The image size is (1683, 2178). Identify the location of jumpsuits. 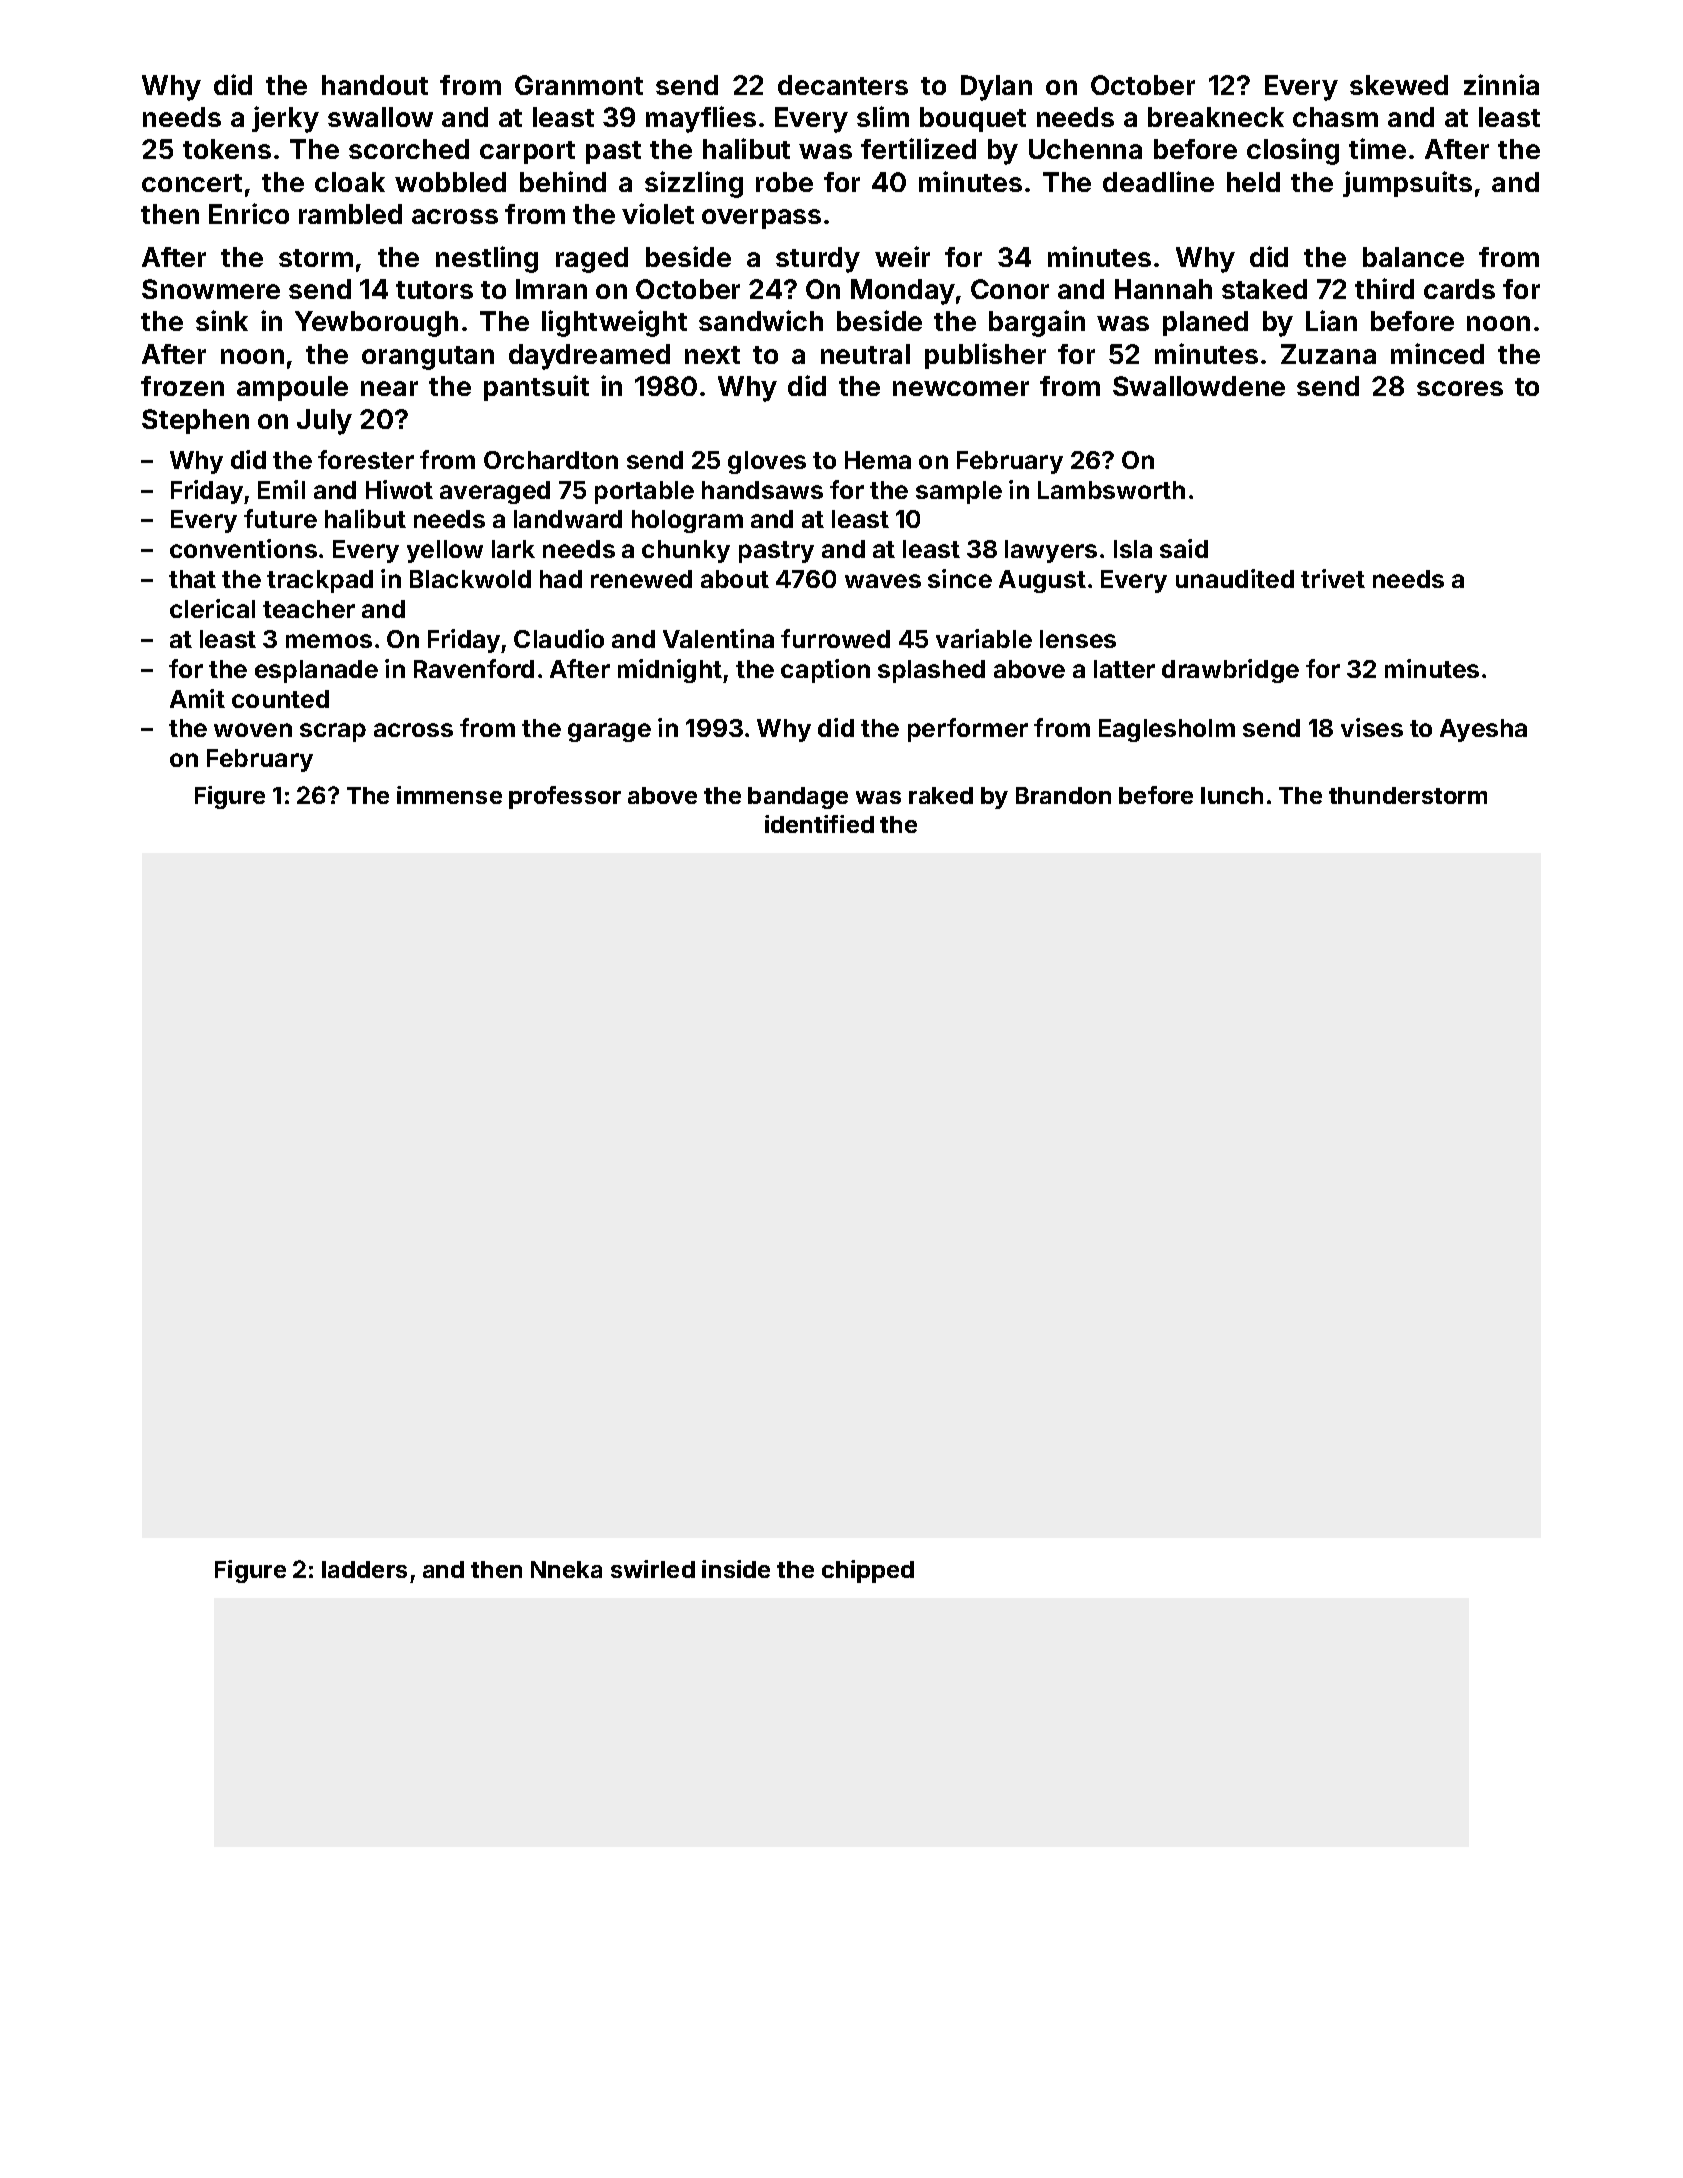
(1407, 184).
